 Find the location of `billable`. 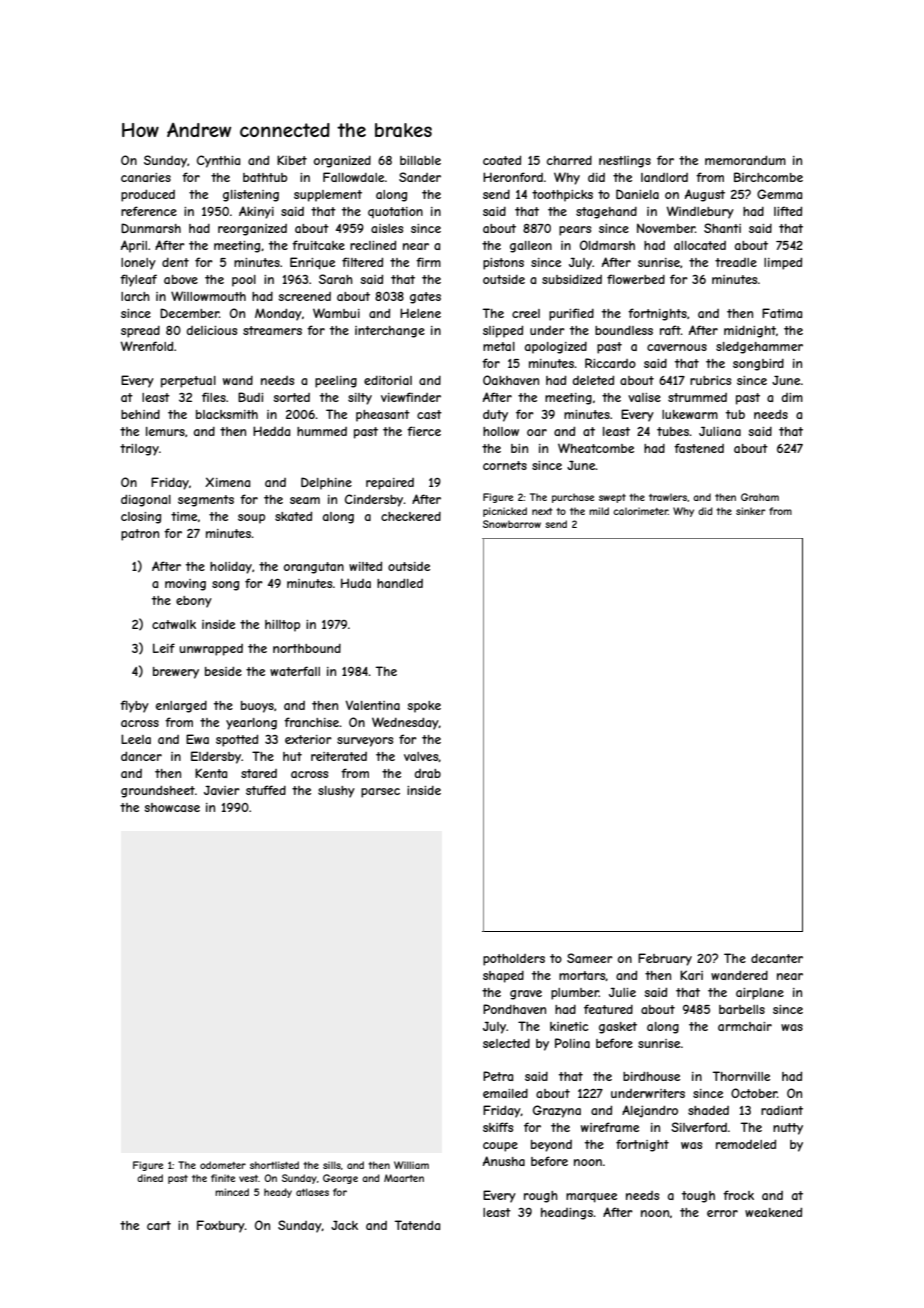

billable is located at coordinates (420, 160).
